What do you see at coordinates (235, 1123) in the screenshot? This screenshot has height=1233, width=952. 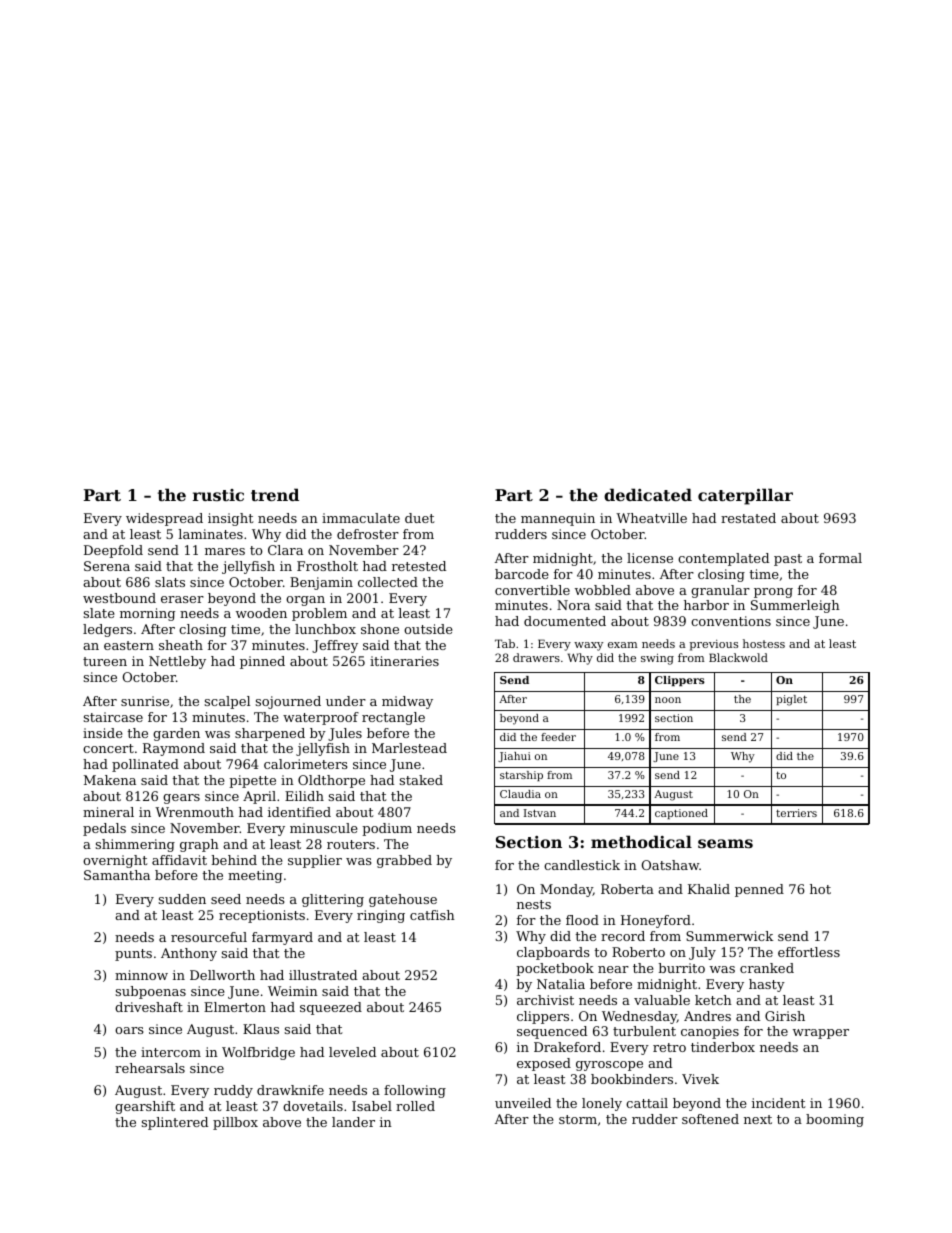 I see `pillbox` at bounding box center [235, 1123].
